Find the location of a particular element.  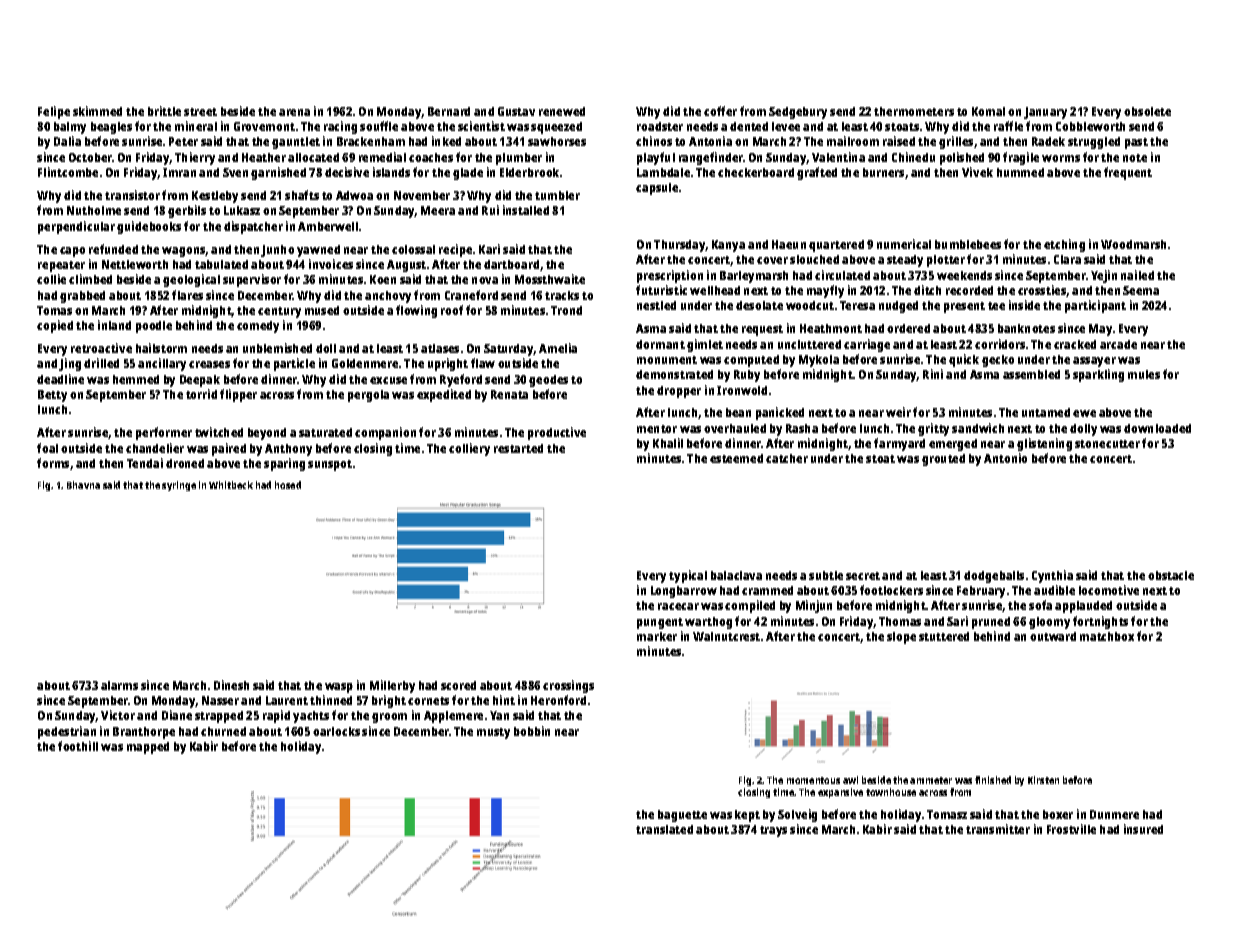

translated is located at coordinates (664, 829).
